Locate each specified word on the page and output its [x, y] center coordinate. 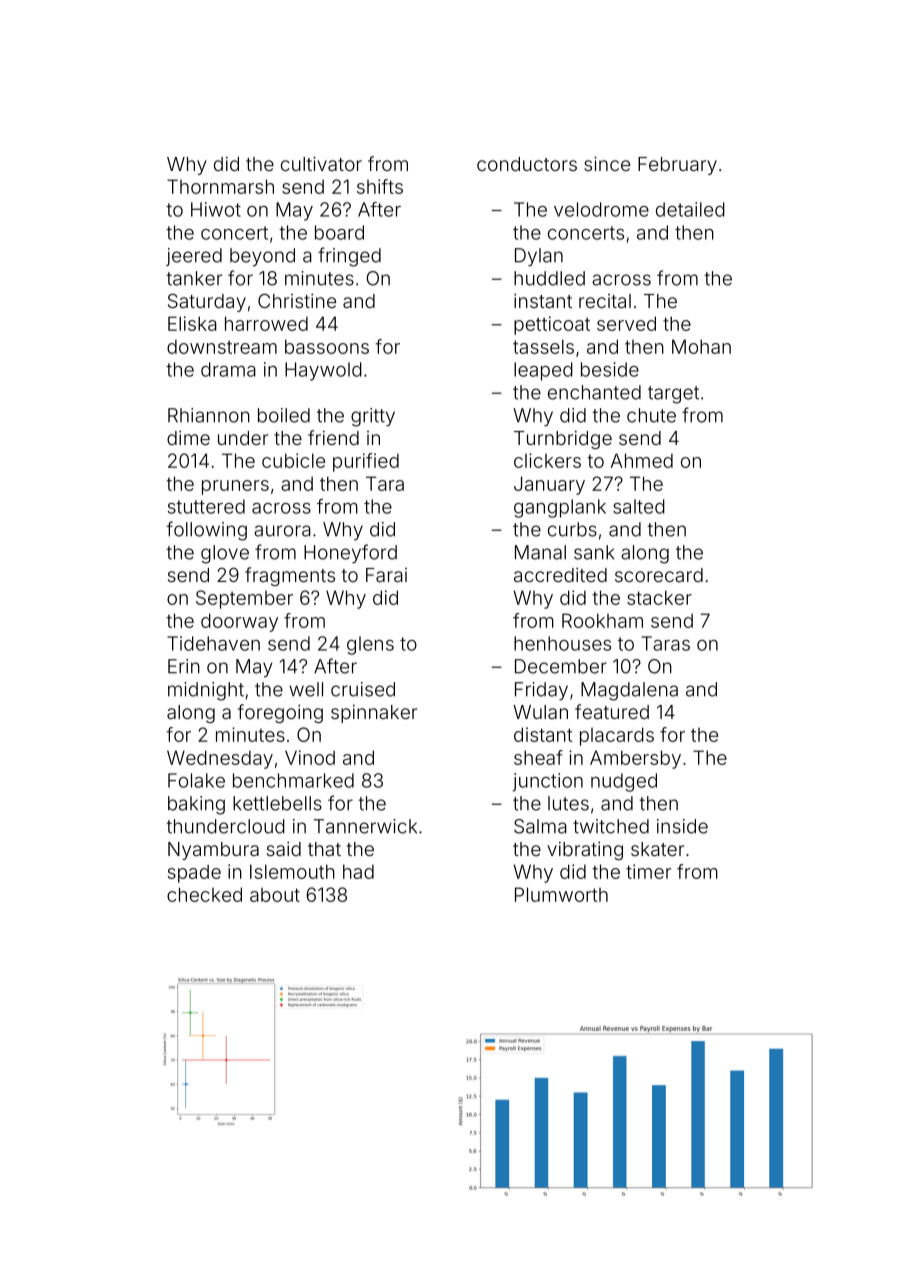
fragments [290, 576]
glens [370, 645]
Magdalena [629, 691]
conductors [527, 164]
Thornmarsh [220, 186]
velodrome [601, 209]
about [275, 895]
